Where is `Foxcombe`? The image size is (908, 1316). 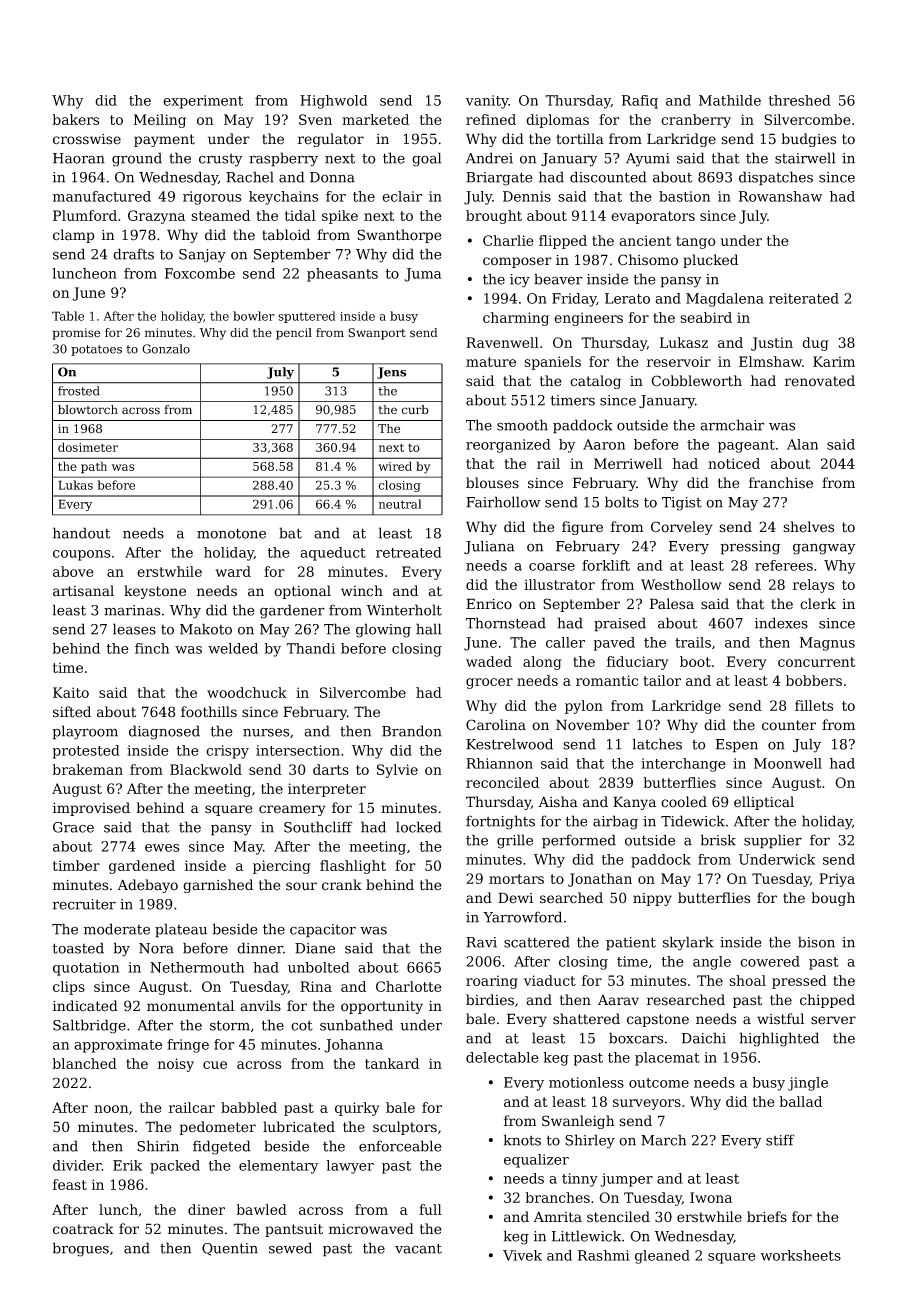
Foxcombe is located at coordinates (200, 273).
